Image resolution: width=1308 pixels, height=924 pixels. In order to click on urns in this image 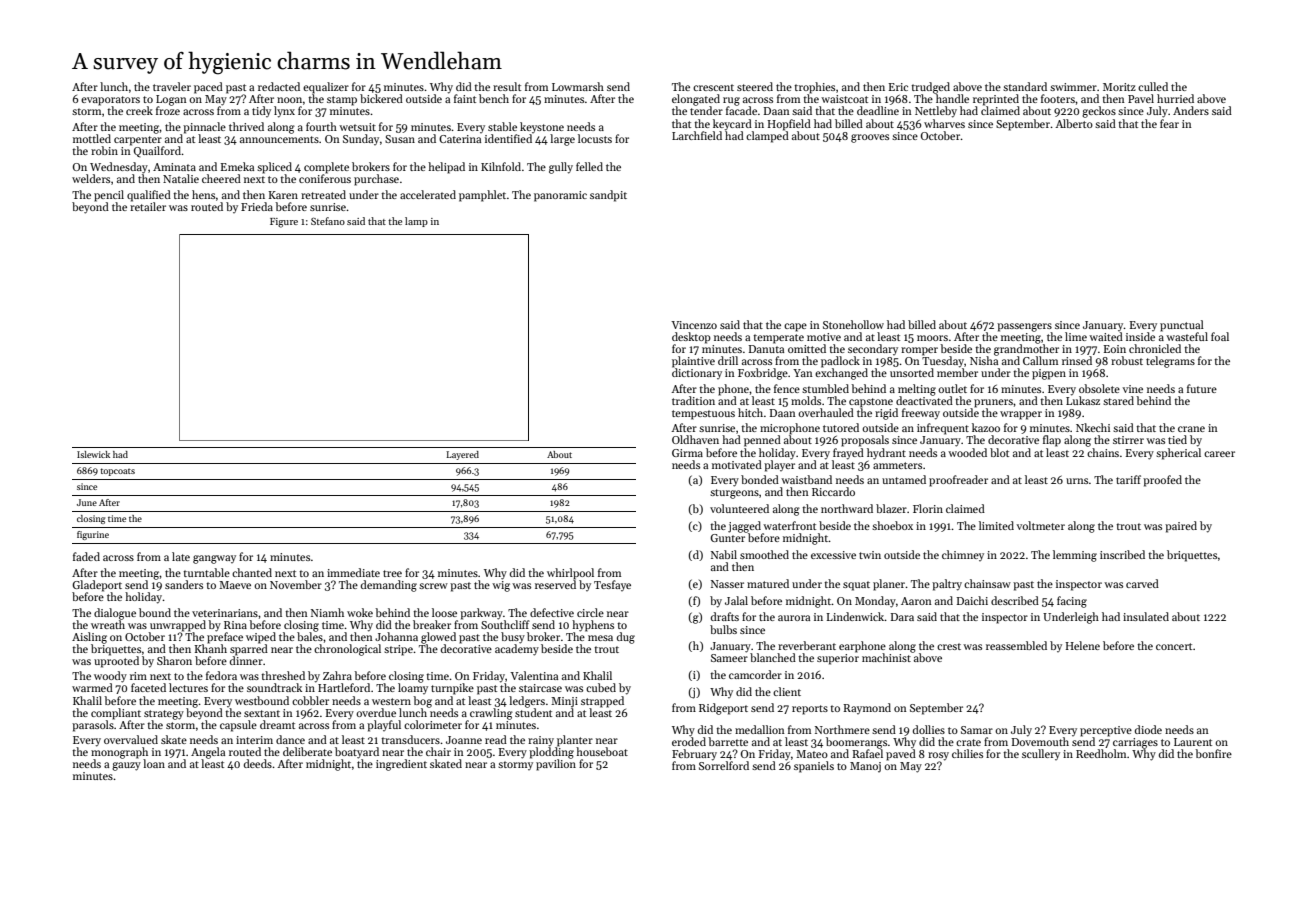, I will do `click(1077, 481)`.
